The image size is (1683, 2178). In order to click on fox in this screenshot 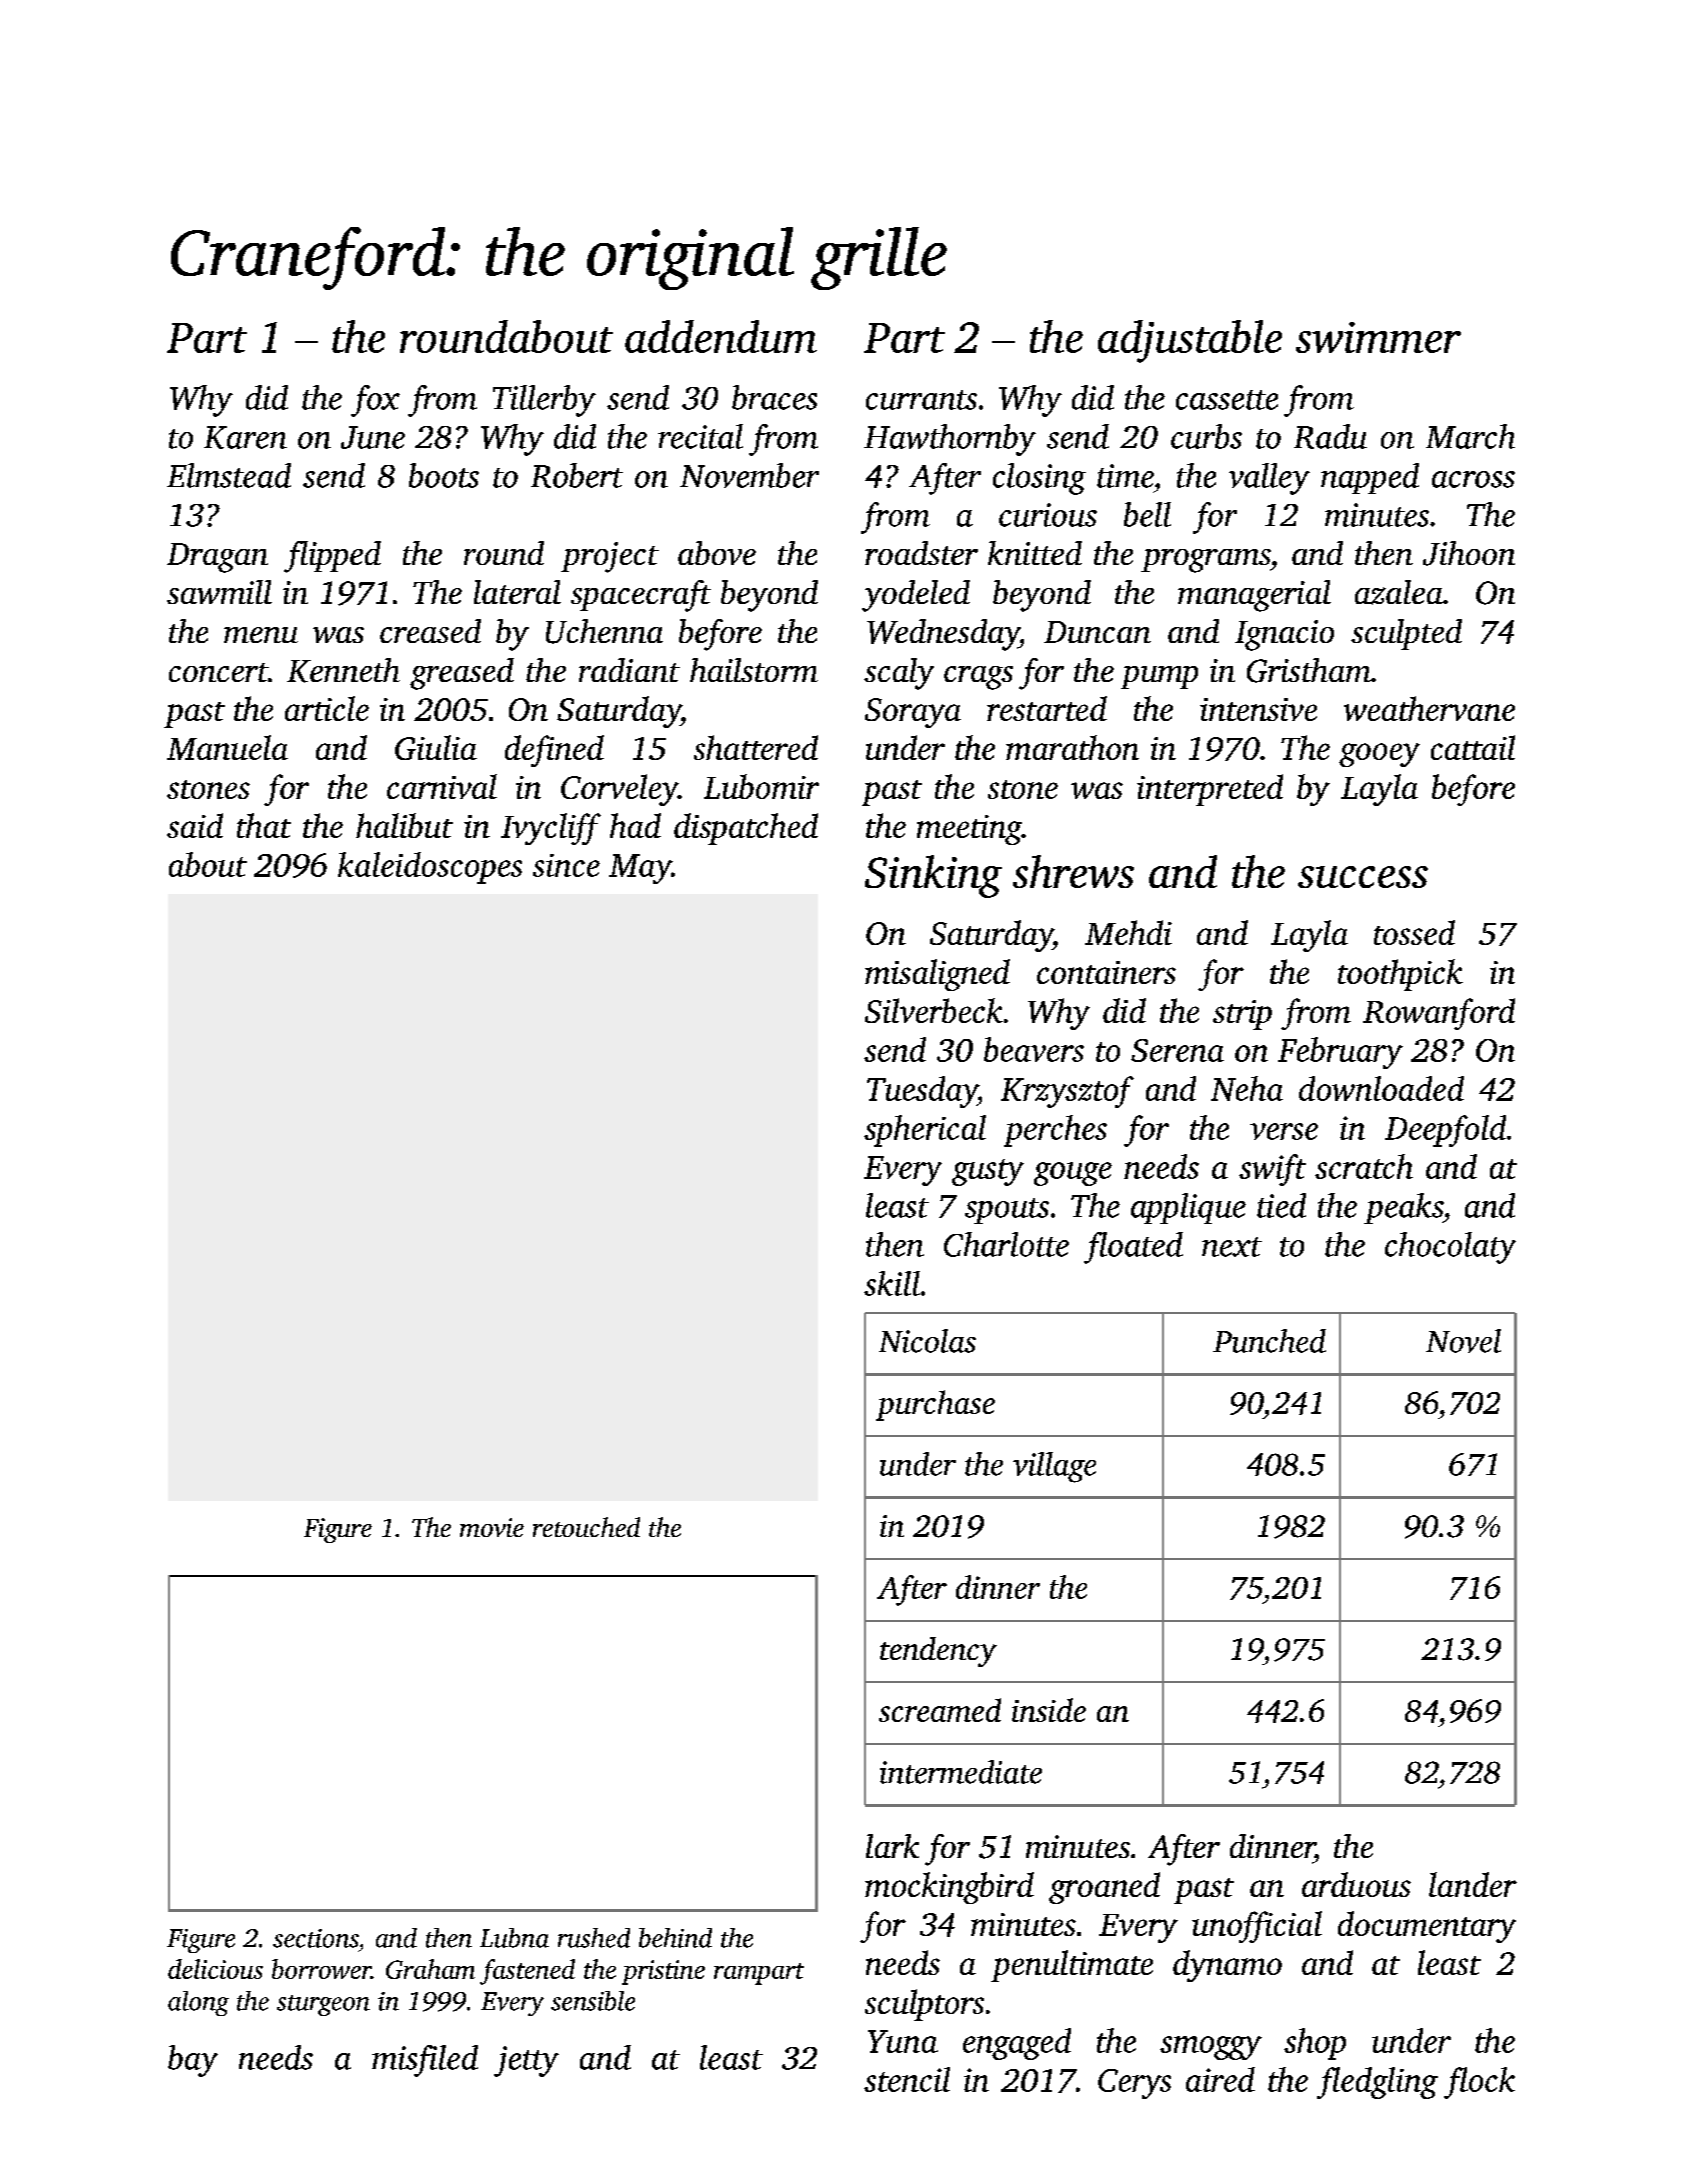, I will do `click(375, 401)`.
